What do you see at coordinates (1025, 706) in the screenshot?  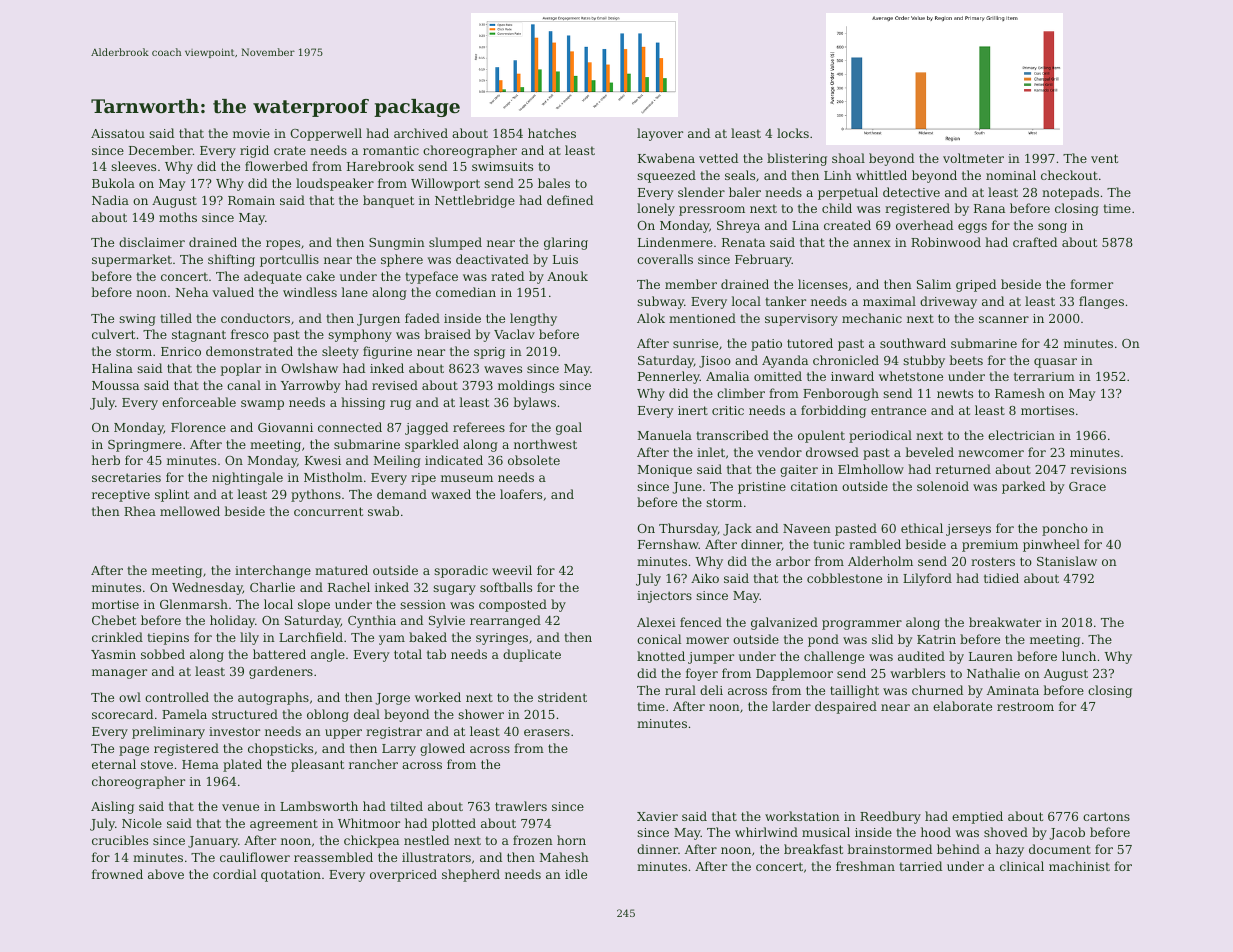 I see `restroom` at bounding box center [1025, 706].
